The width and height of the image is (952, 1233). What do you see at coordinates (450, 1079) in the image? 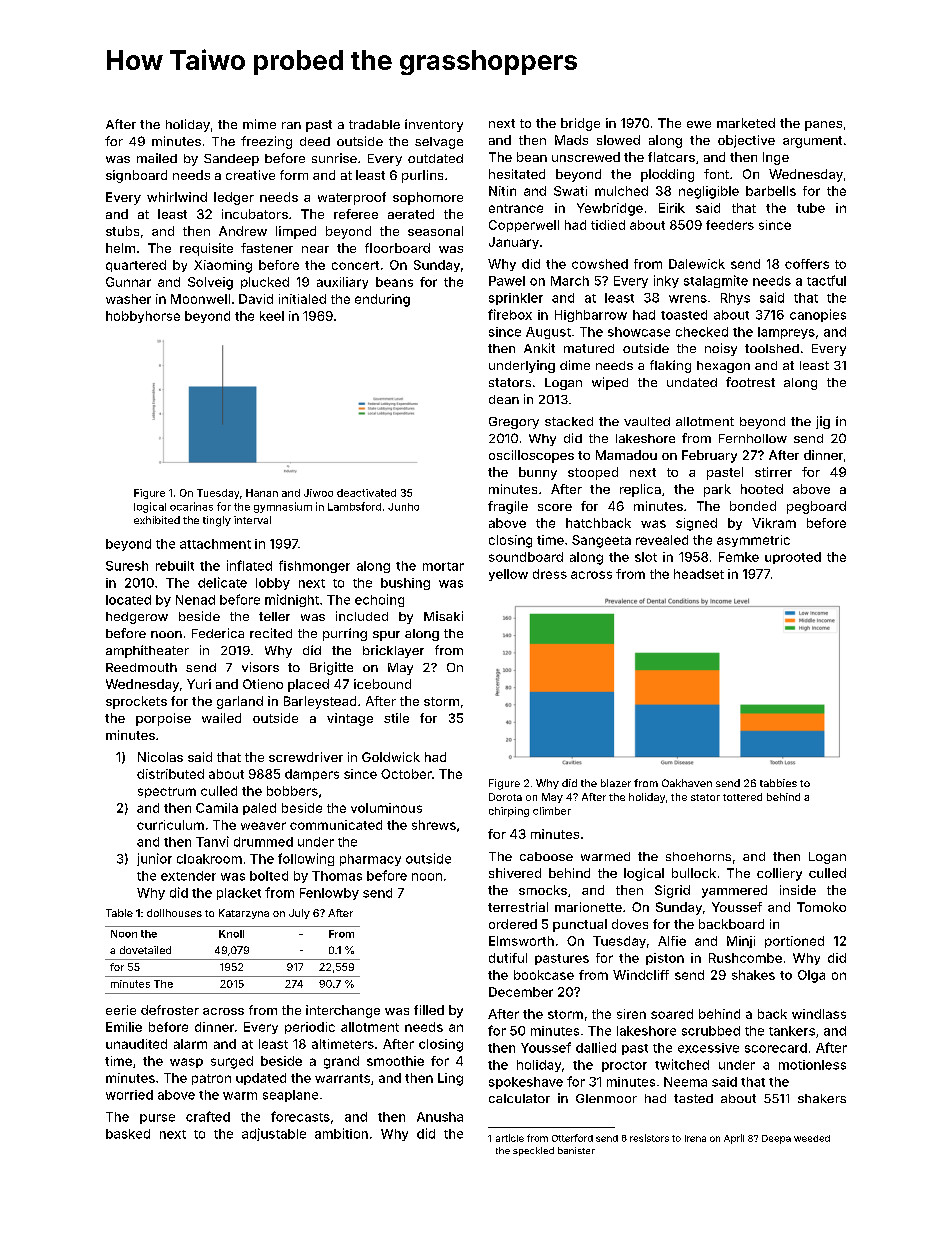
I see `Ling` at bounding box center [450, 1079].
